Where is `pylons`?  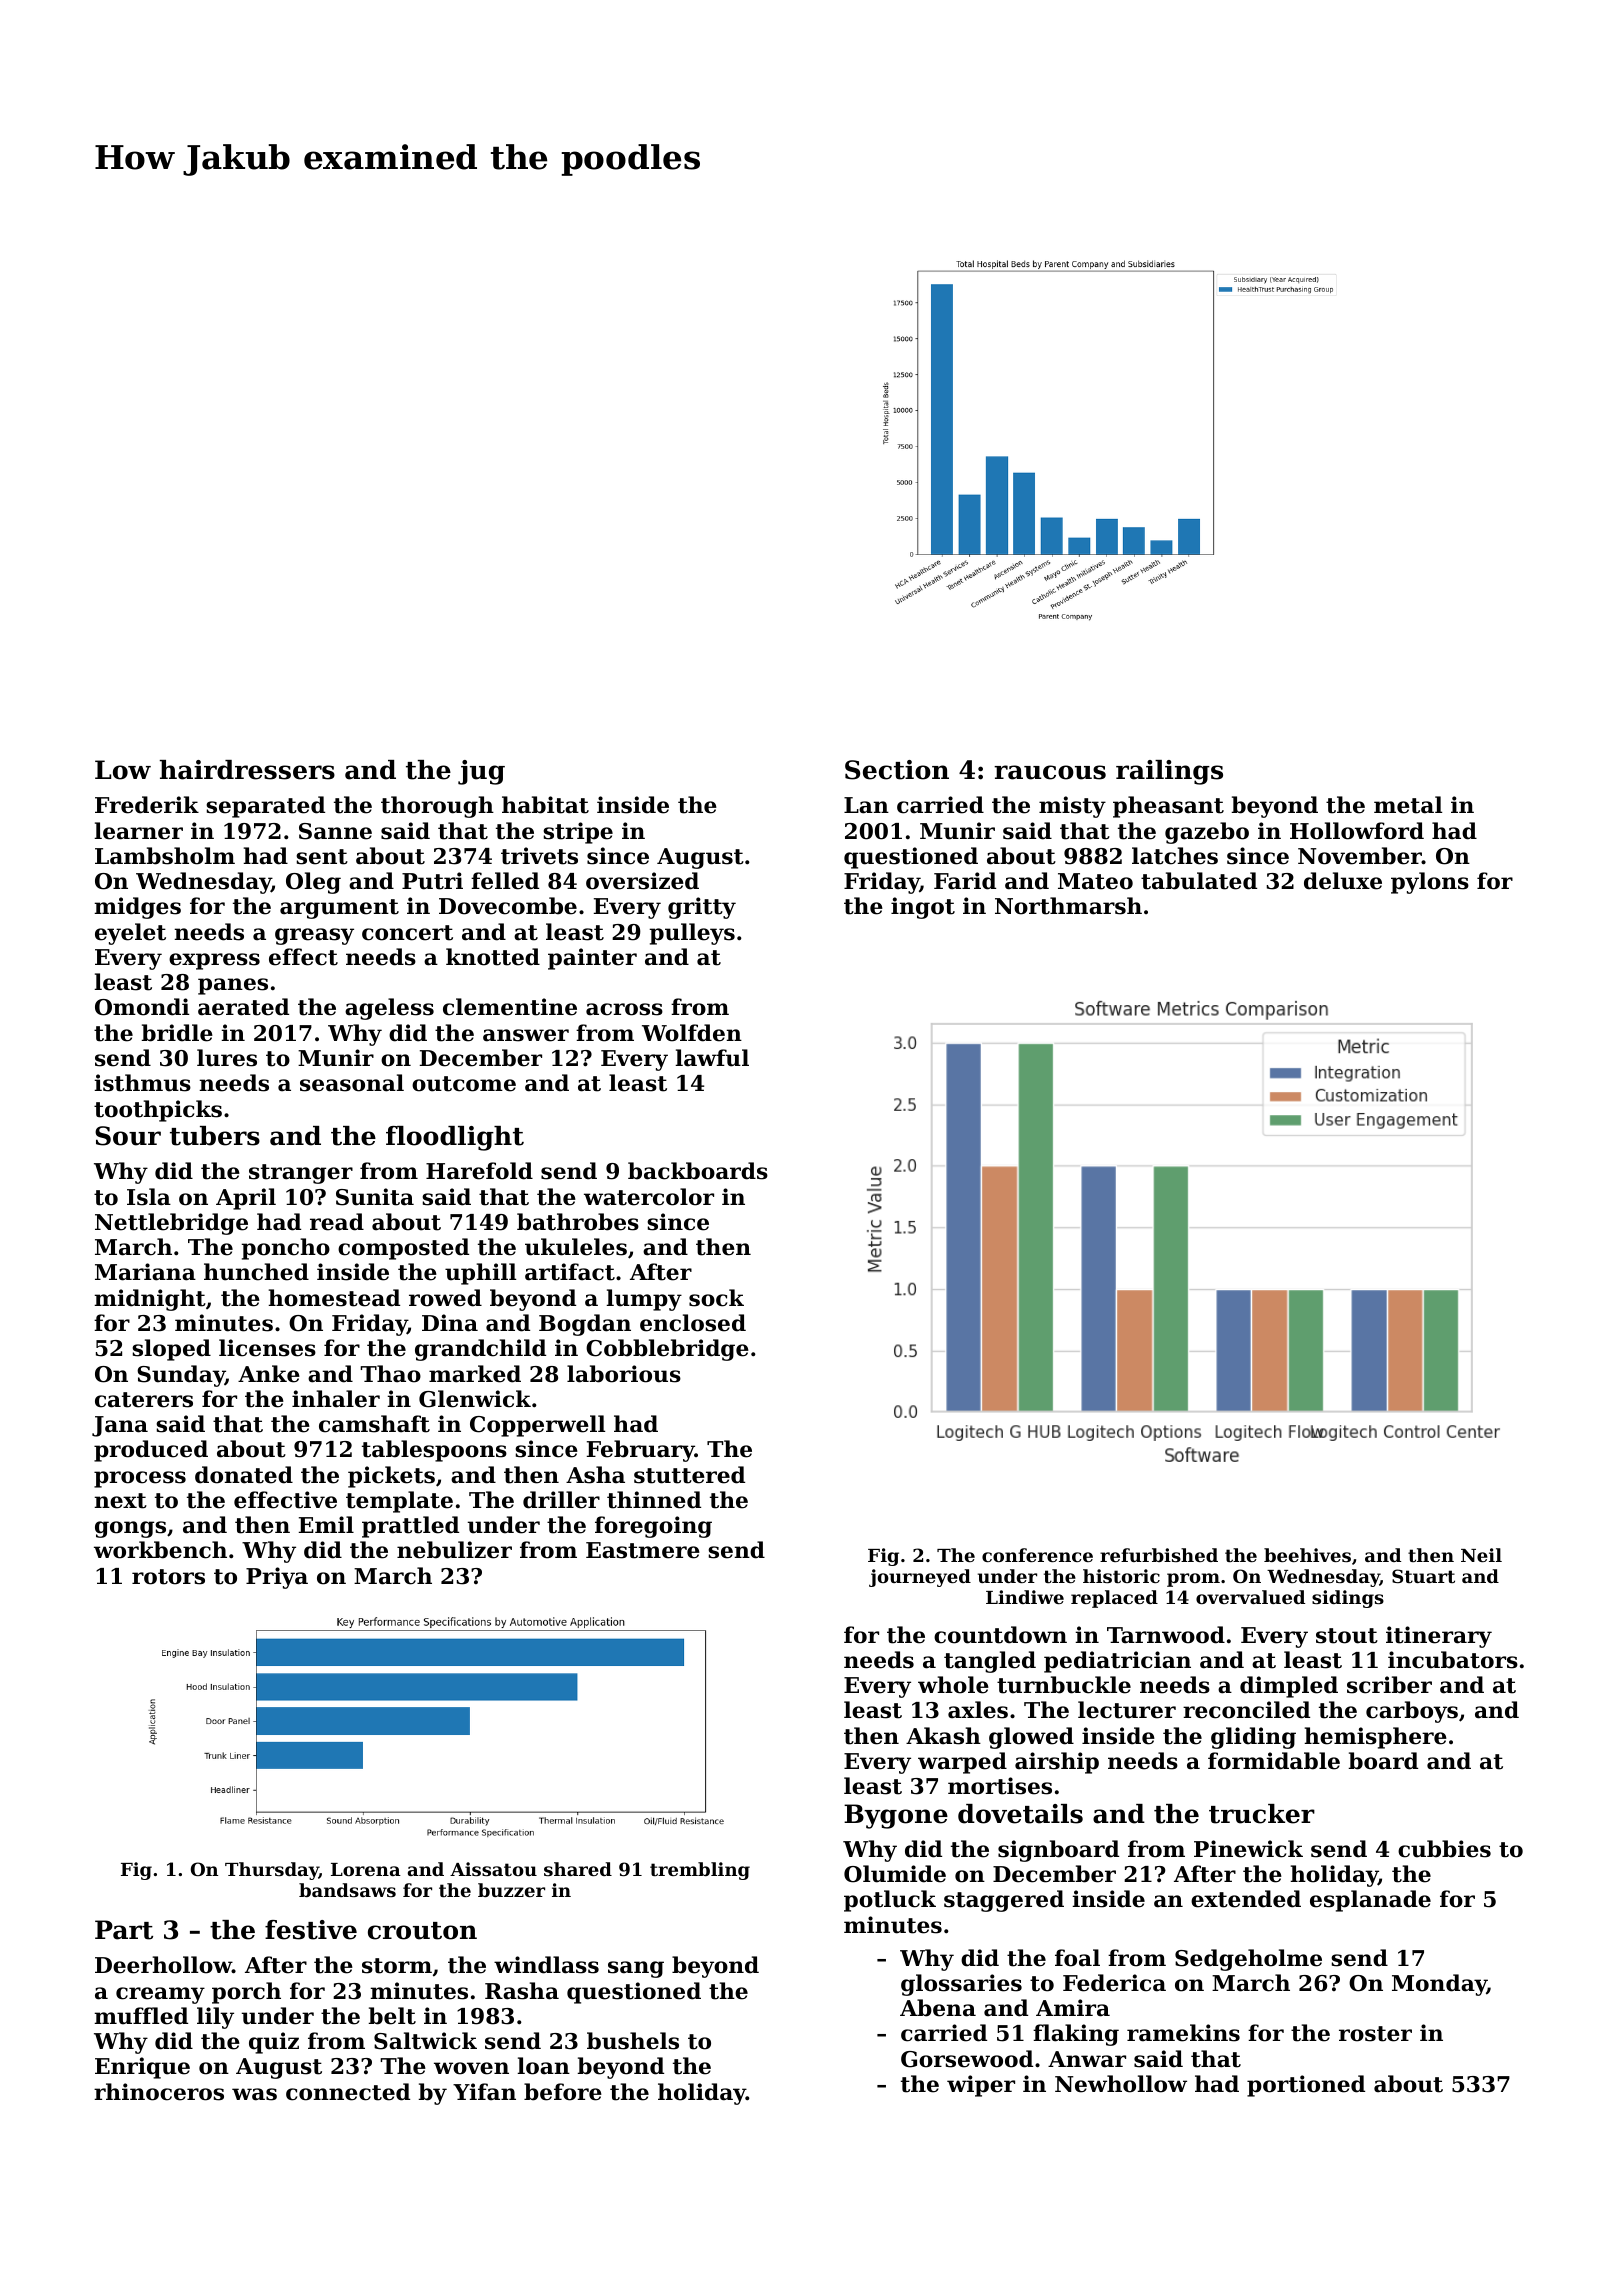
pylons is located at coordinates (1430, 883).
